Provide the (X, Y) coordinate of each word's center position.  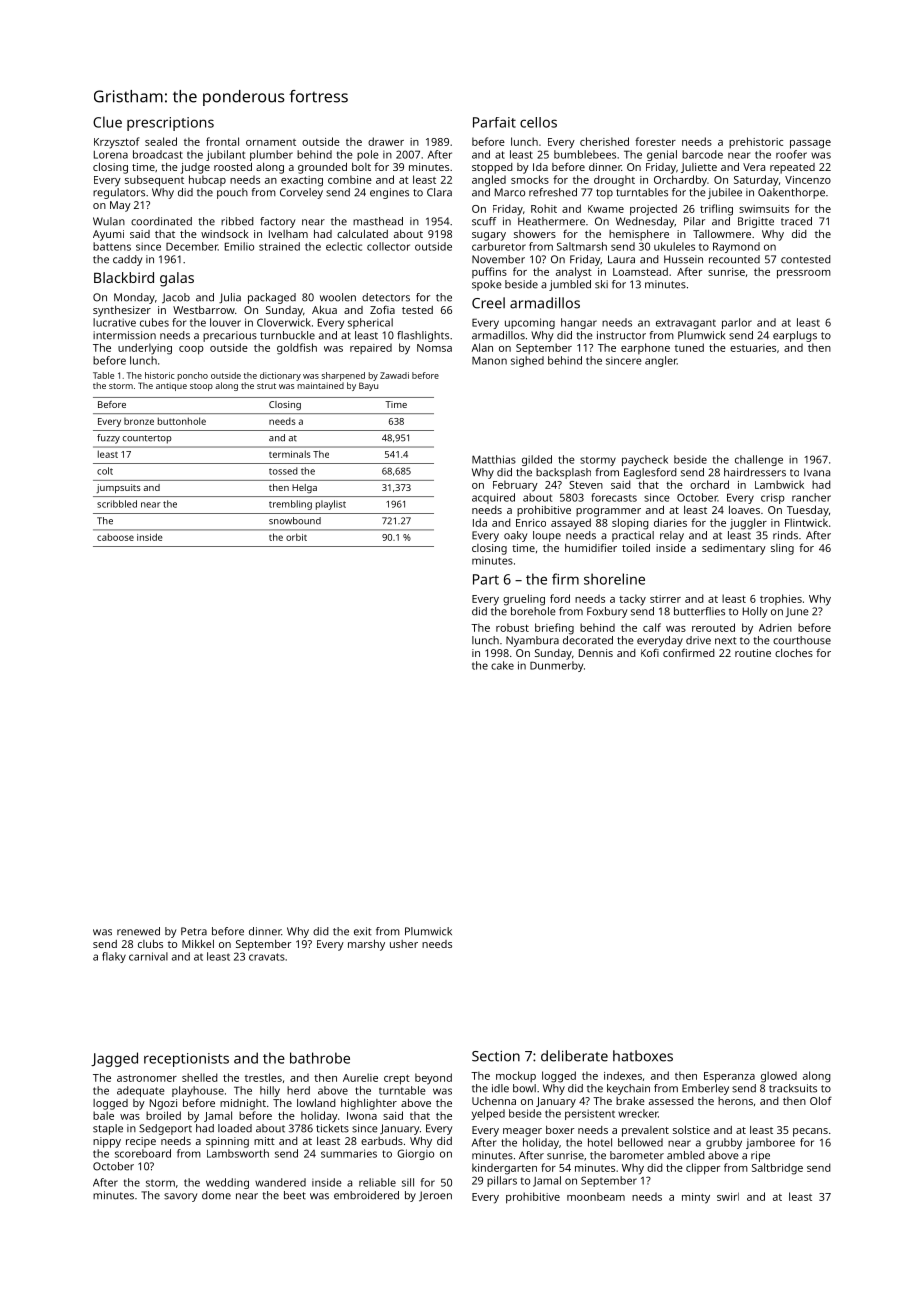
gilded (537, 460)
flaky (114, 957)
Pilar (694, 221)
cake (502, 665)
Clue (107, 122)
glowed (779, 1077)
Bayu (368, 386)
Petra (194, 931)
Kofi (650, 652)
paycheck (645, 460)
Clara (439, 192)
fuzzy (108, 439)
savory (180, 1197)
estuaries (753, 348)
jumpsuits (119, 488)
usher (404, 944)
